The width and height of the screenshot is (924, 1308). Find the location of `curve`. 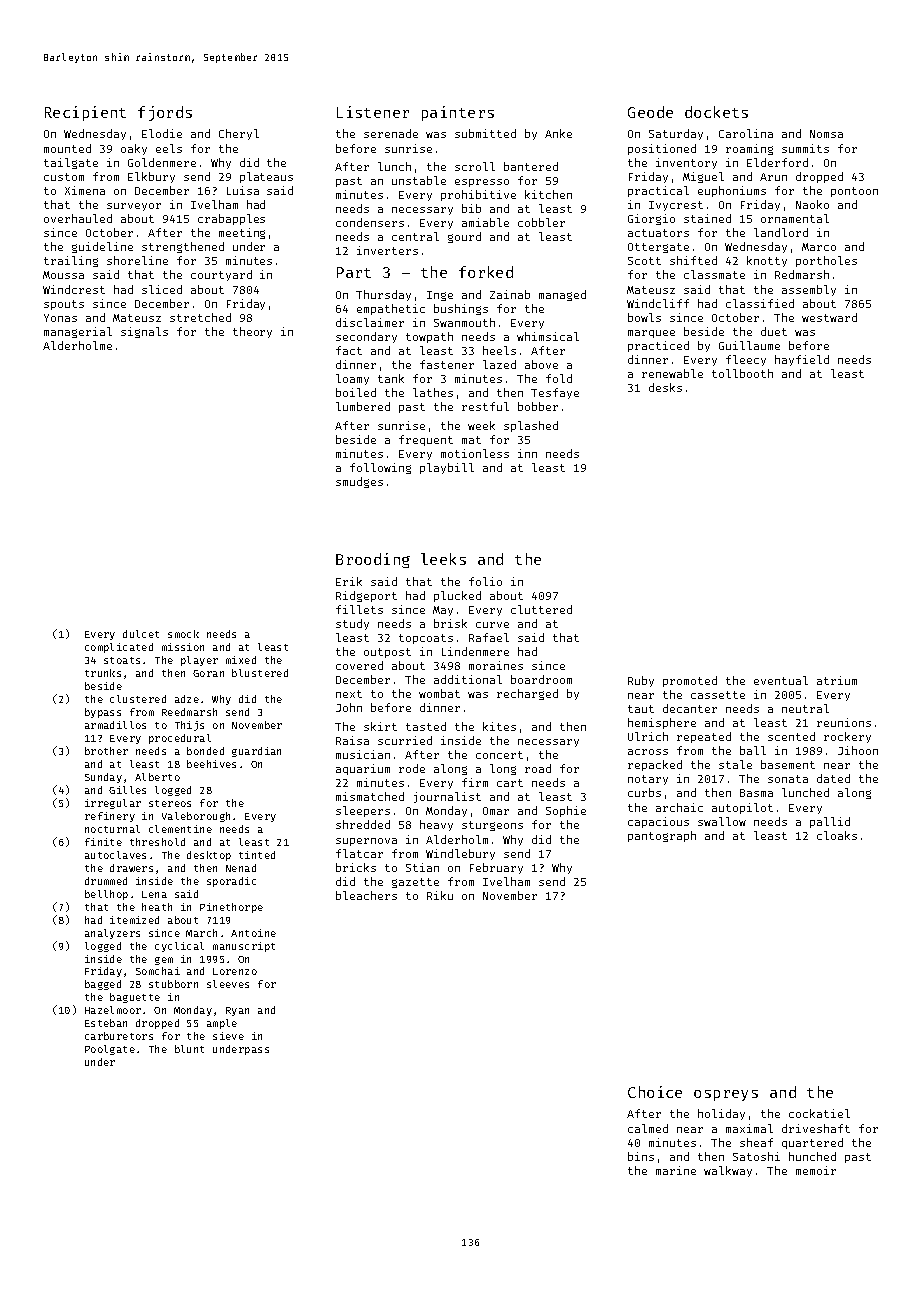

curve is located at coordinates (492, 625).
